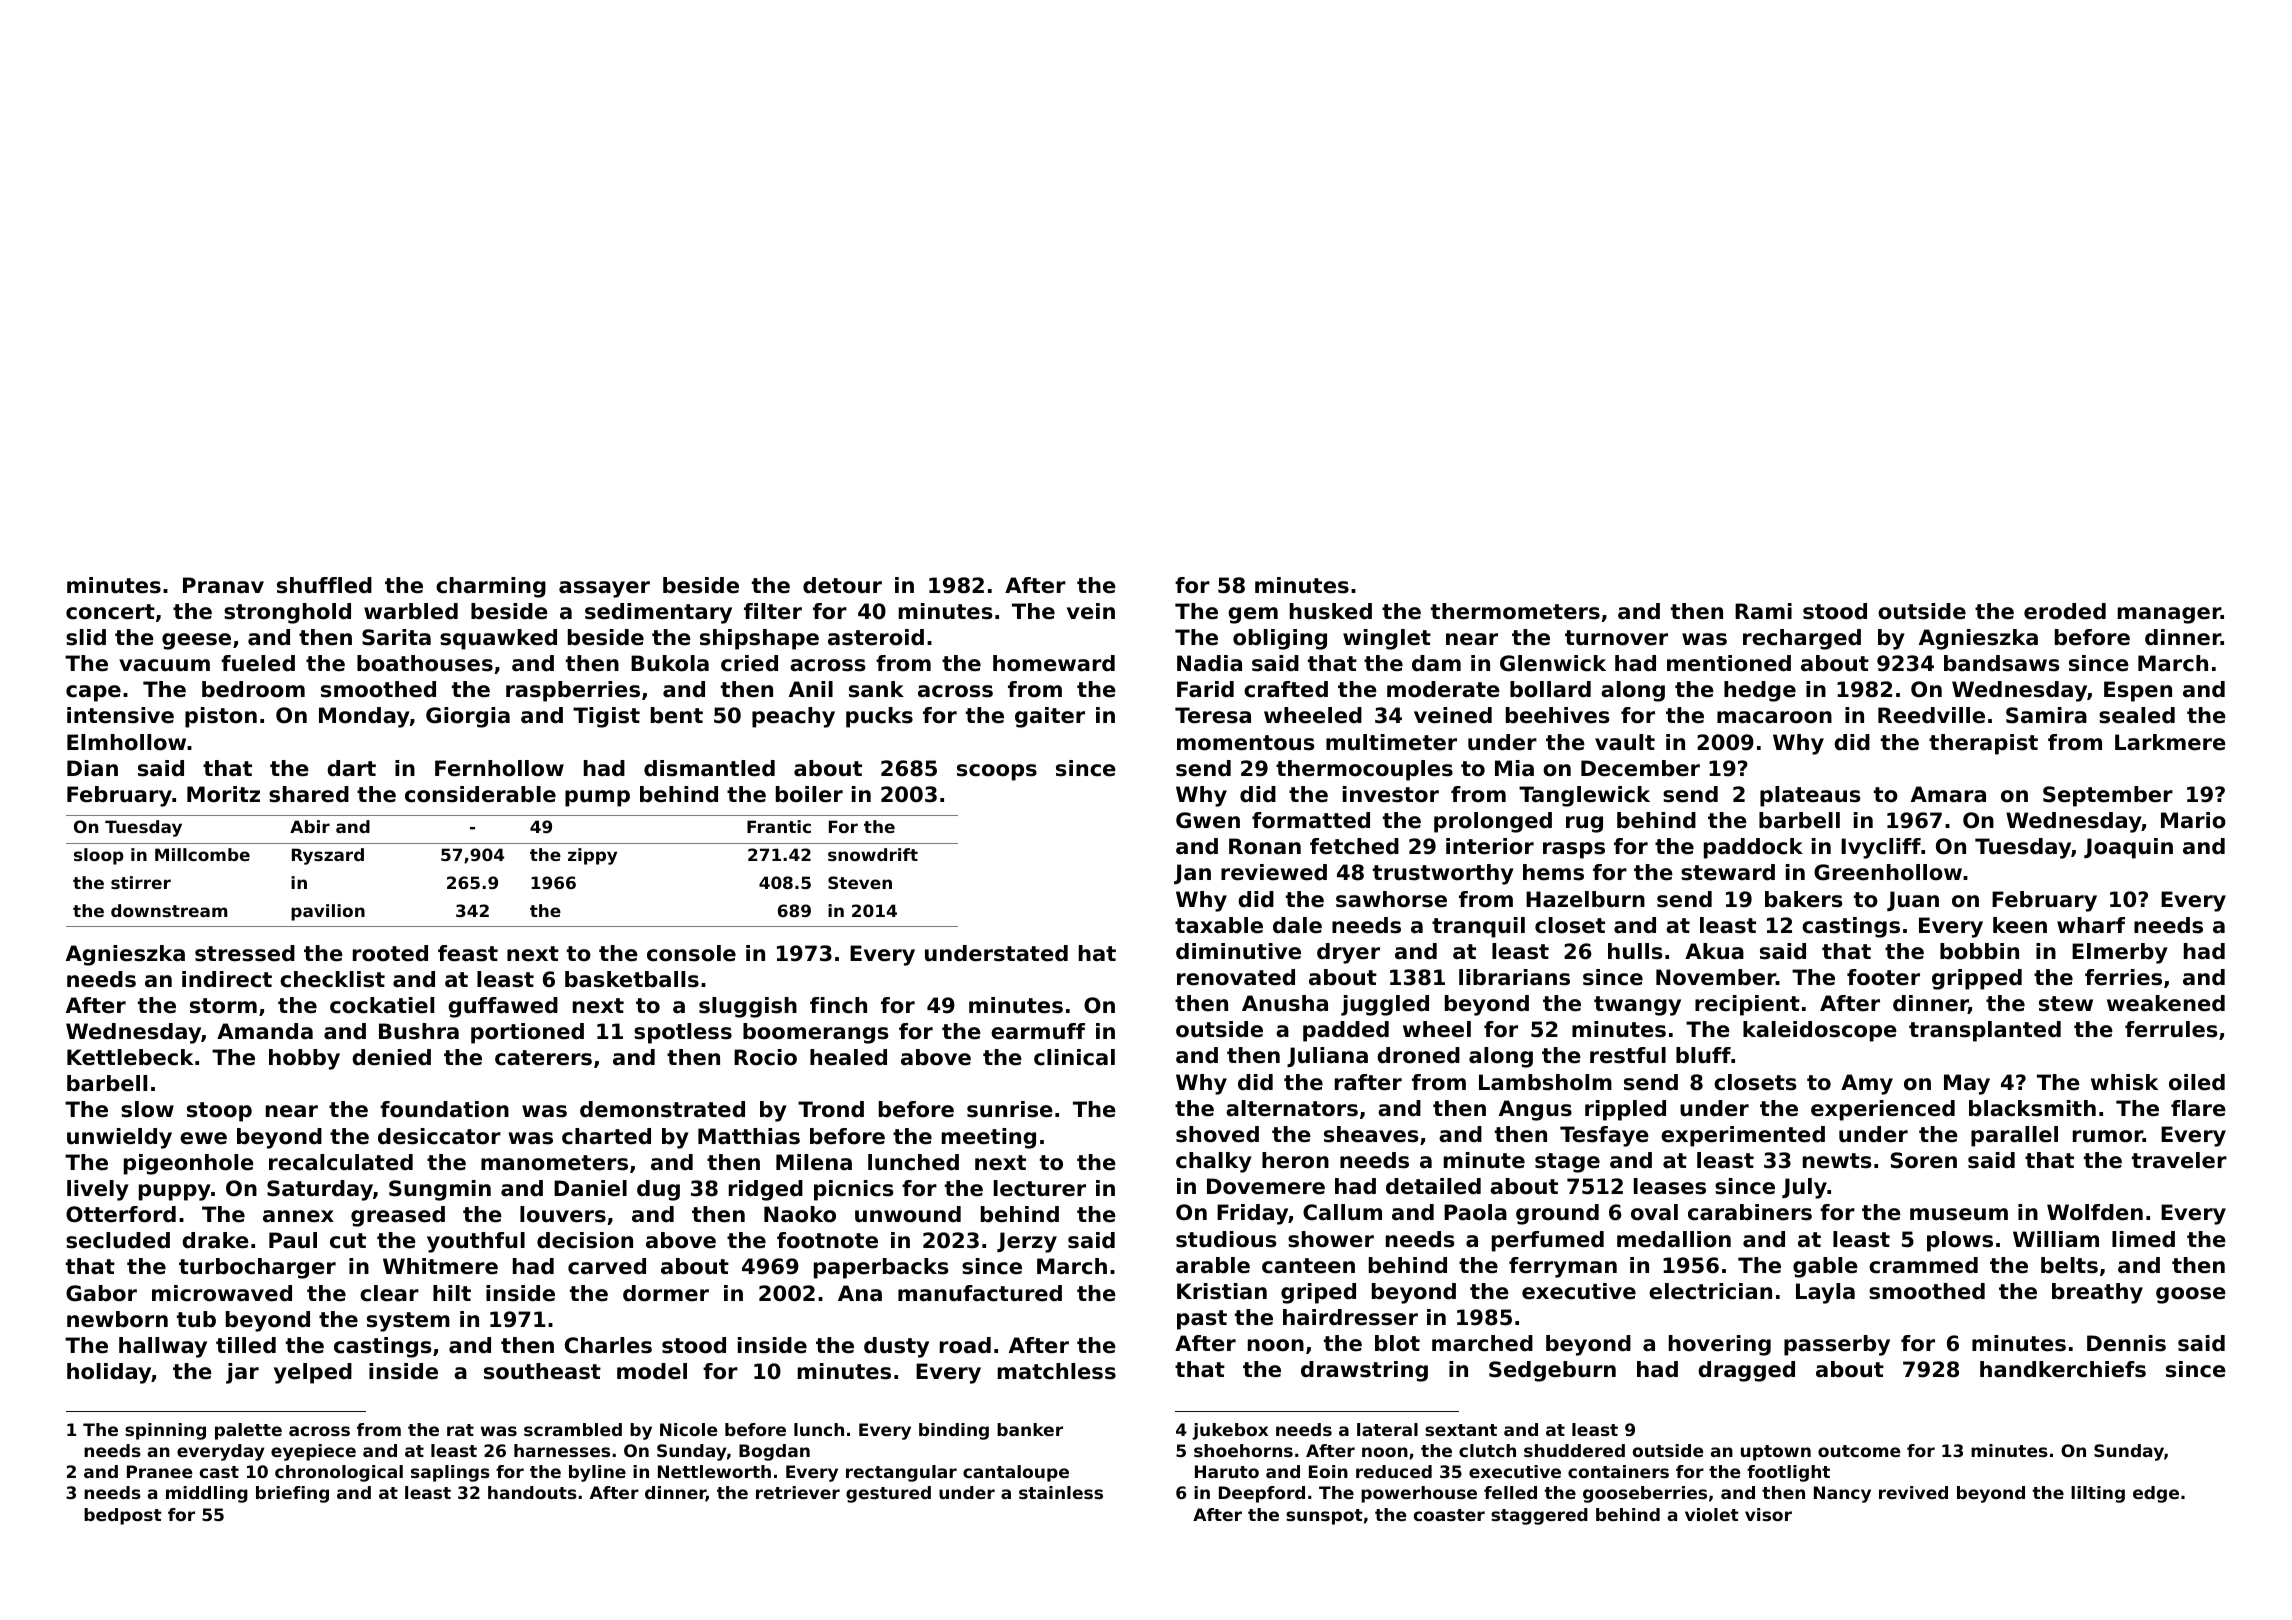  Describe the element at coordinates (109, 1373) in the document. I see `holiday` at that location.
